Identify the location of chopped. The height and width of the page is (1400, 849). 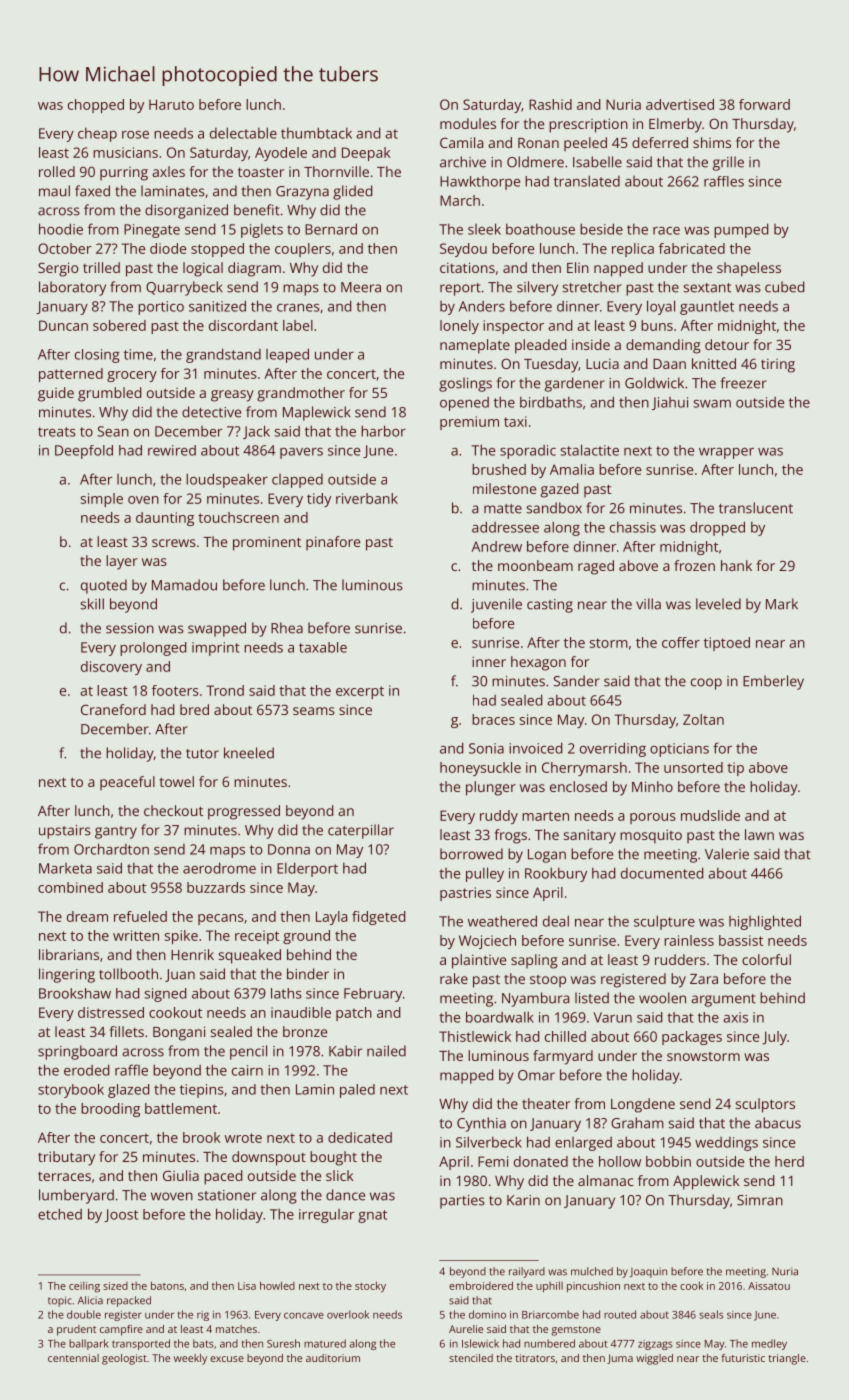
(96, 106).
